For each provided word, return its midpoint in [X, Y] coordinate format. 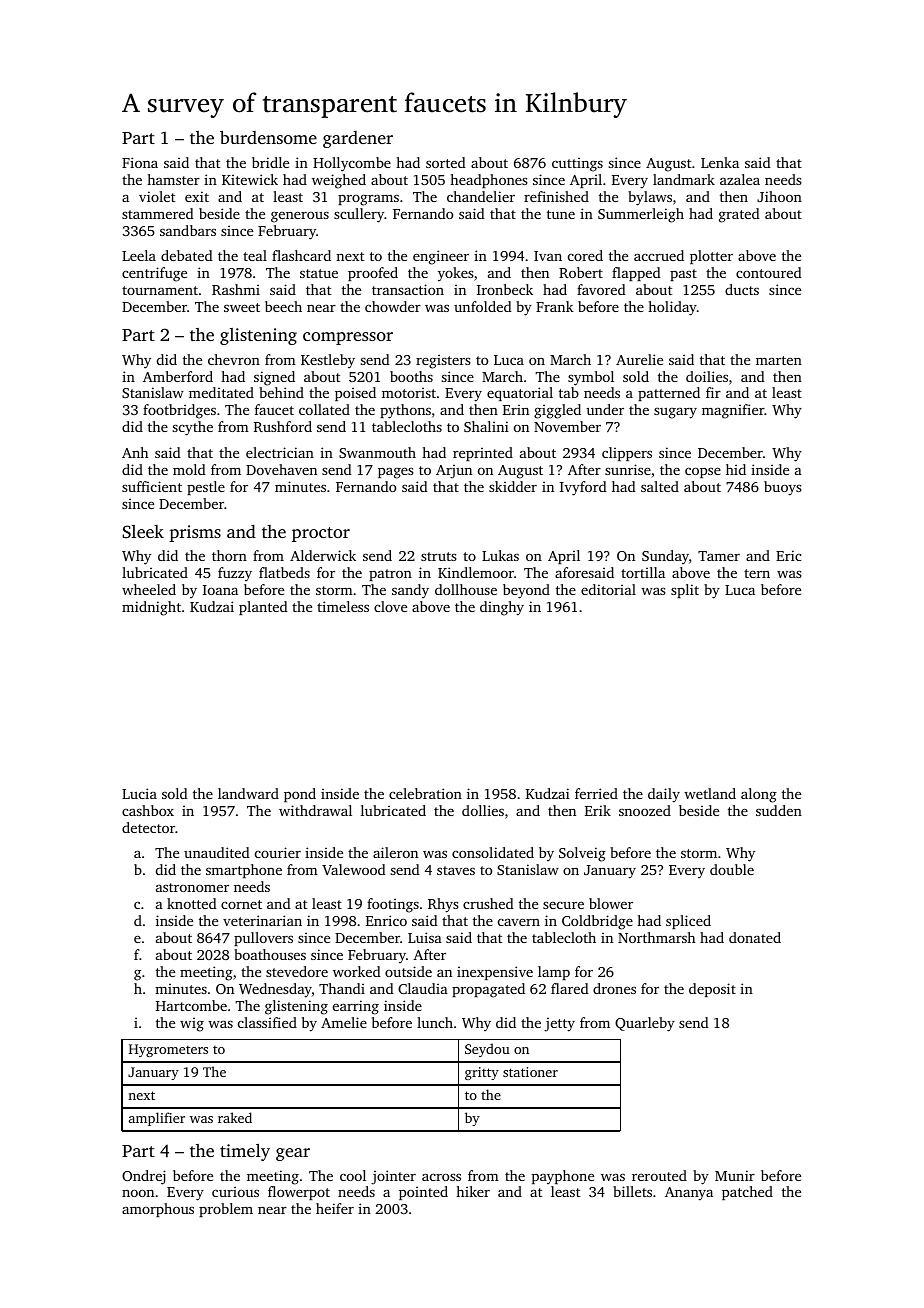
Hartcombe [191, 1005]
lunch [435, 1022]
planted [263, 608]
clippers [627, 454]
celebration [425, 793]
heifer [335, 1208]
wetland [710, 793]
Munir [735, 1175]
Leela [139, 255]
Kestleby [328, 361]
